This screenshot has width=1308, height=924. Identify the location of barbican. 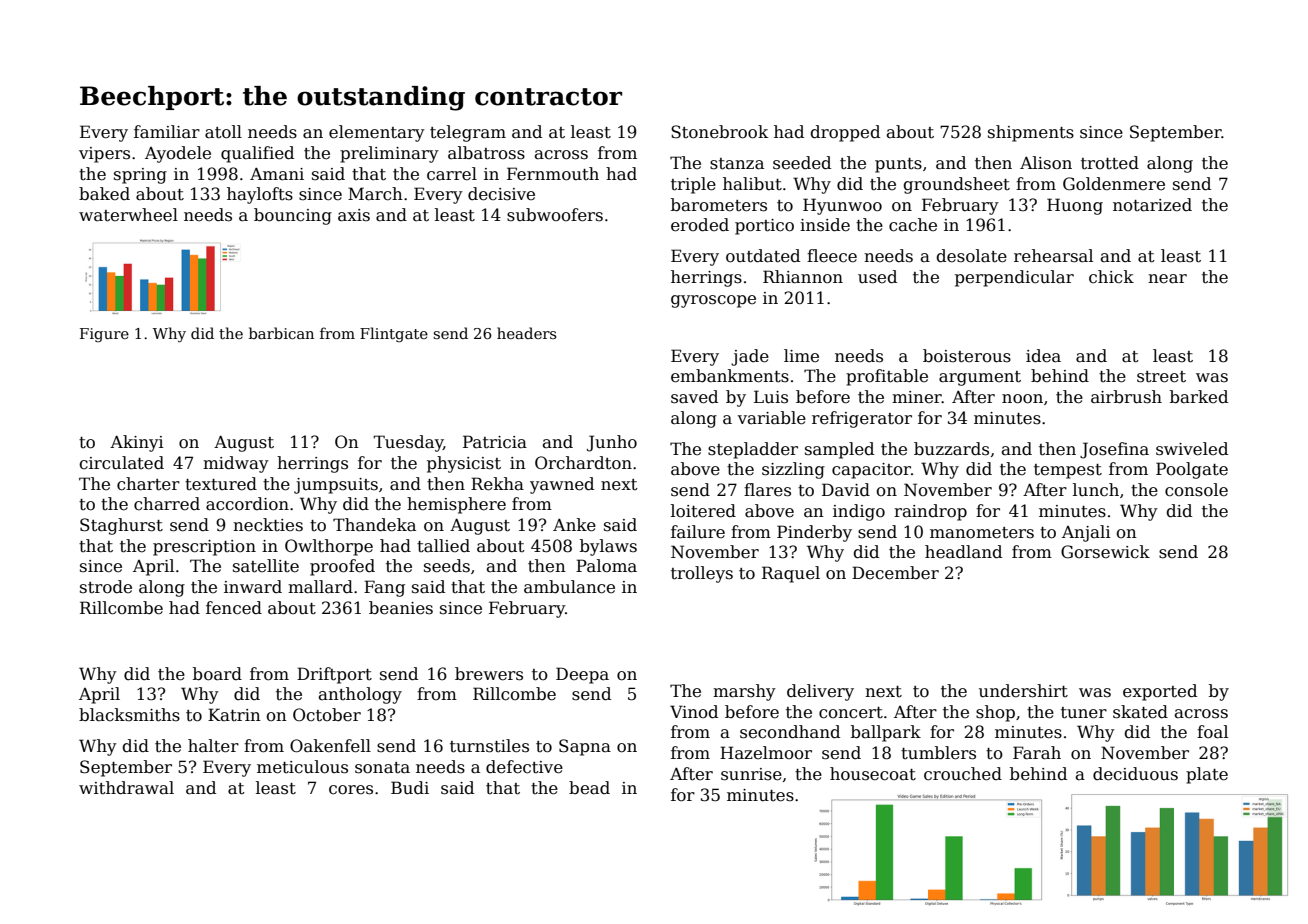
(281, 333).
